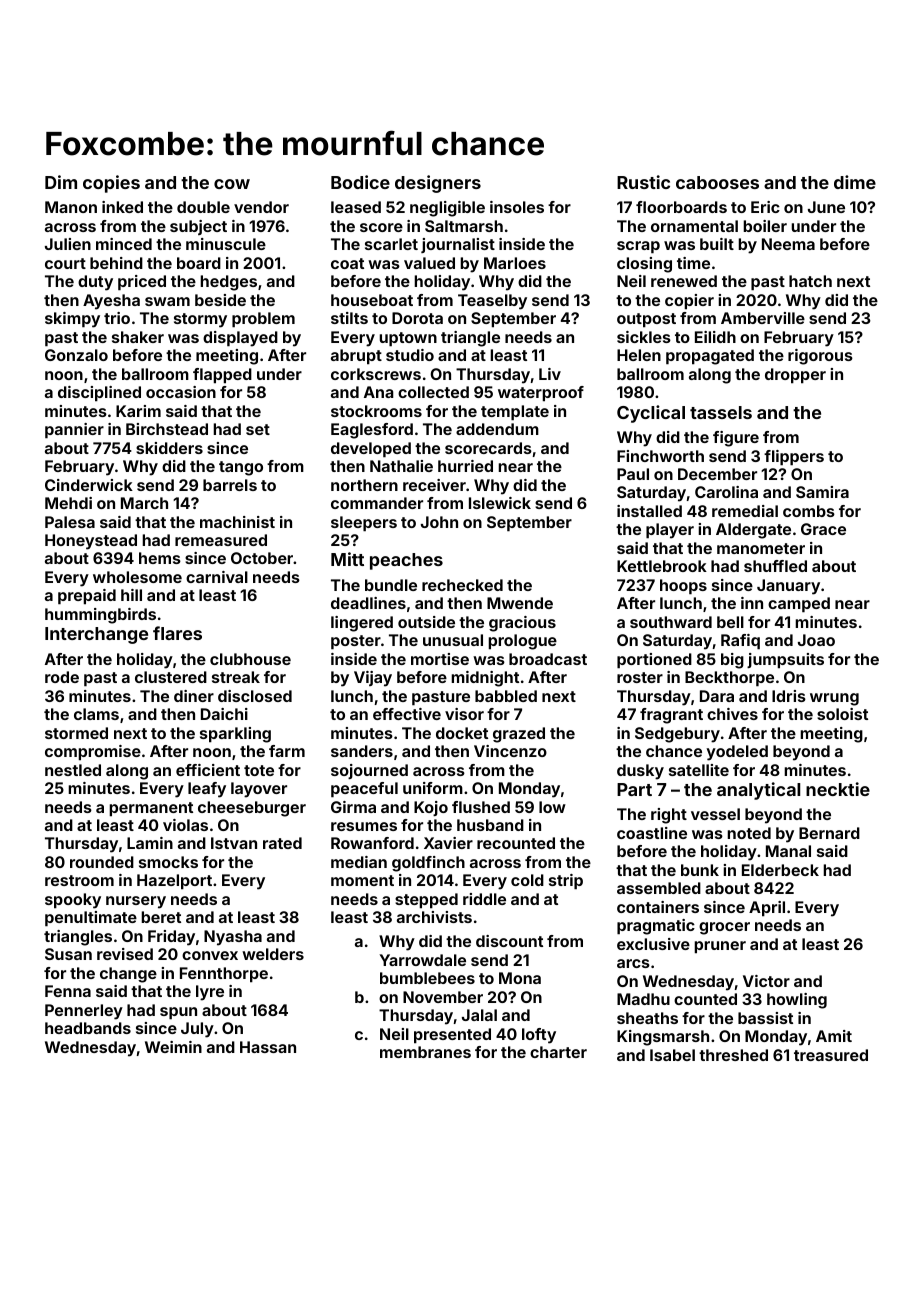 The width and height of the image is (924, 1308). What do you see at coordinates (268, 1047) in the image?
I see `Hassan` at bounding box center [268, 1047].
